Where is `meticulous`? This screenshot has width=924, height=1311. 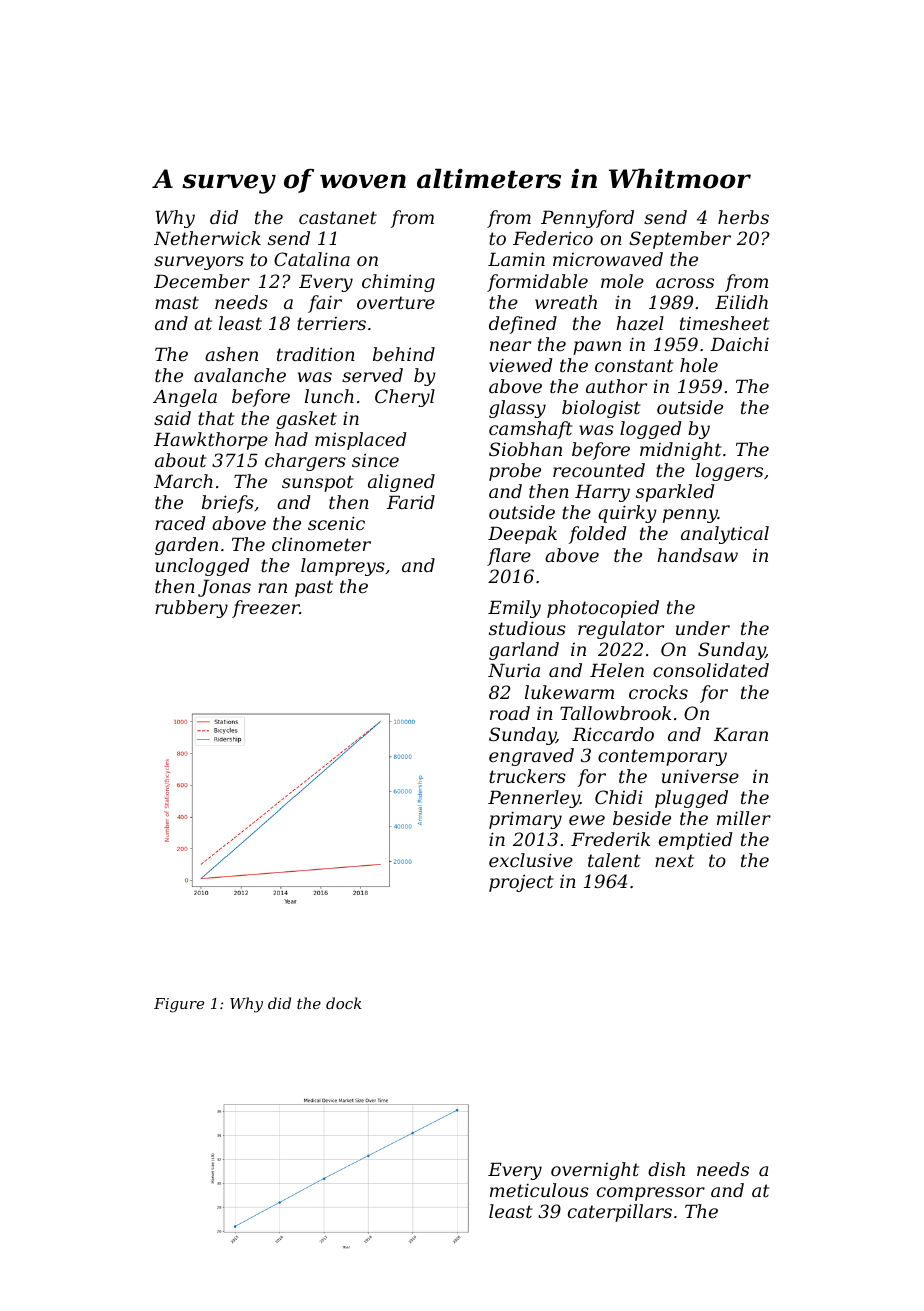
meticulous is located at coordinates (539, 1190).
